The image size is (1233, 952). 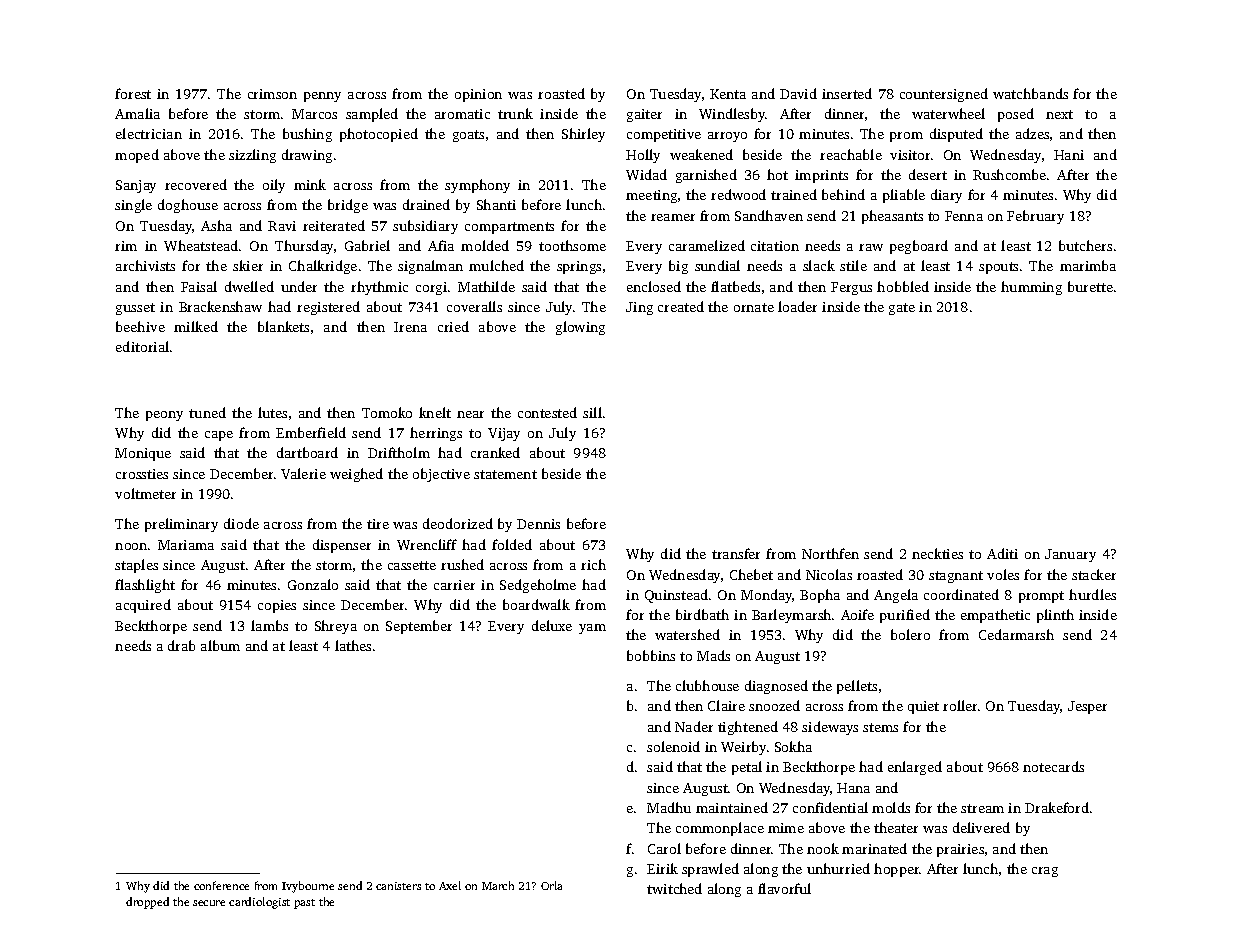 I want to click on Orla, so click(x=551, y=885).
